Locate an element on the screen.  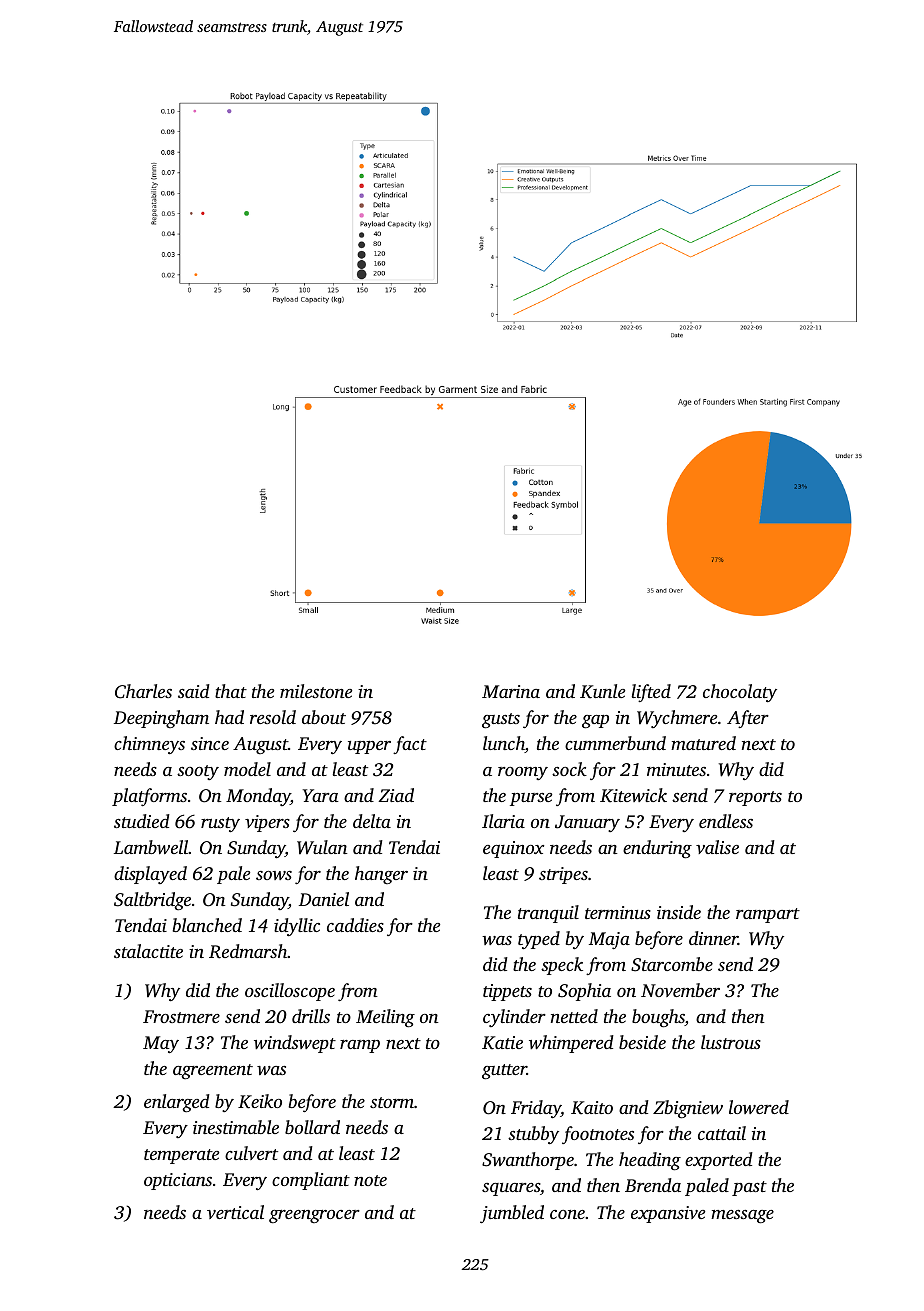
boughs is located at coordinates (658, 1018).
